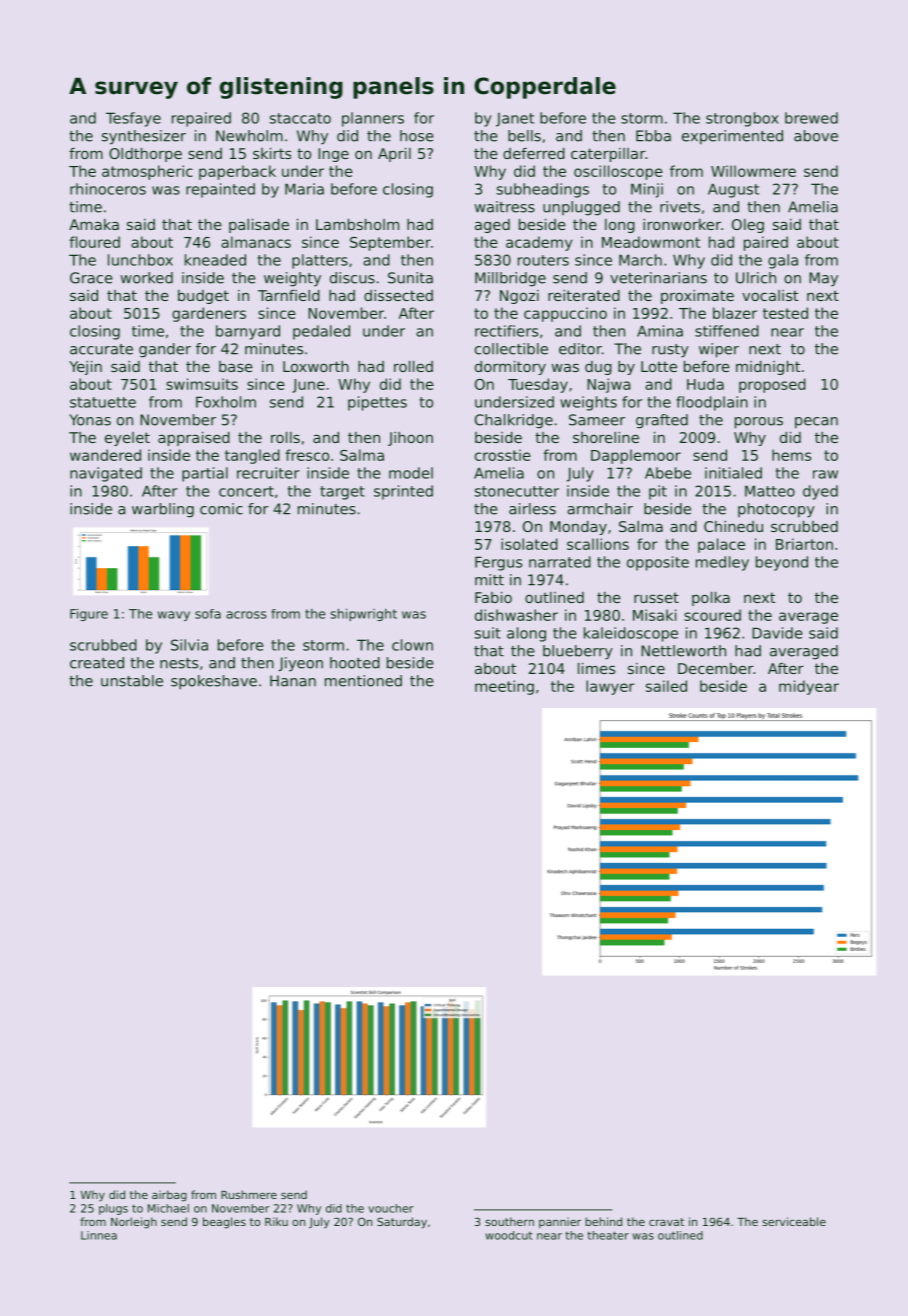 The width and height of the screenshot is (908, 1316). What do you see at coordinates (705, 384) in the screenshot?
I see `Huda` at bounding box center [705, 384].
